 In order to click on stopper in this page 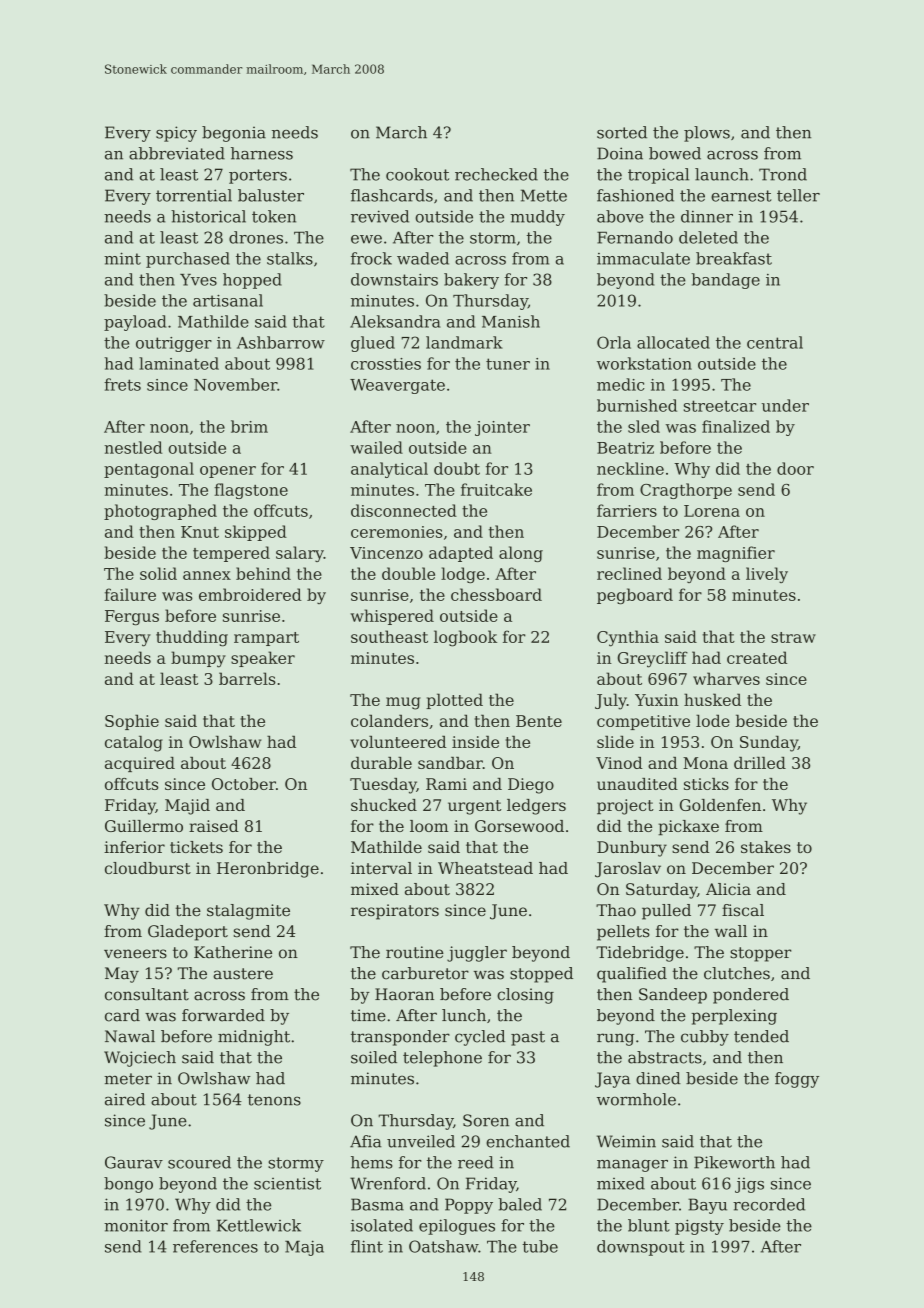, I will do `click(760, 954)`.
